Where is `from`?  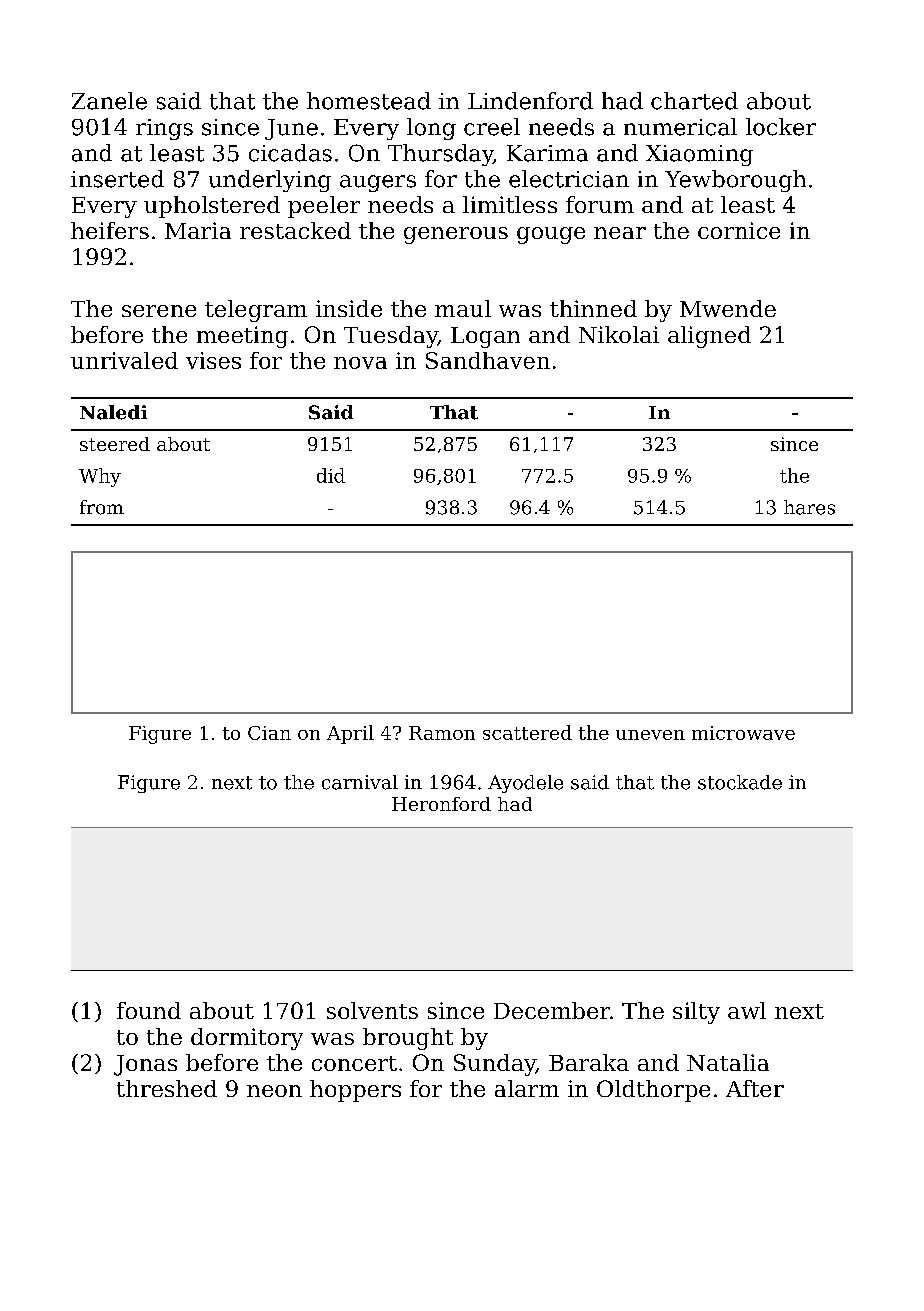
from is located at coordinates (102, 507).
